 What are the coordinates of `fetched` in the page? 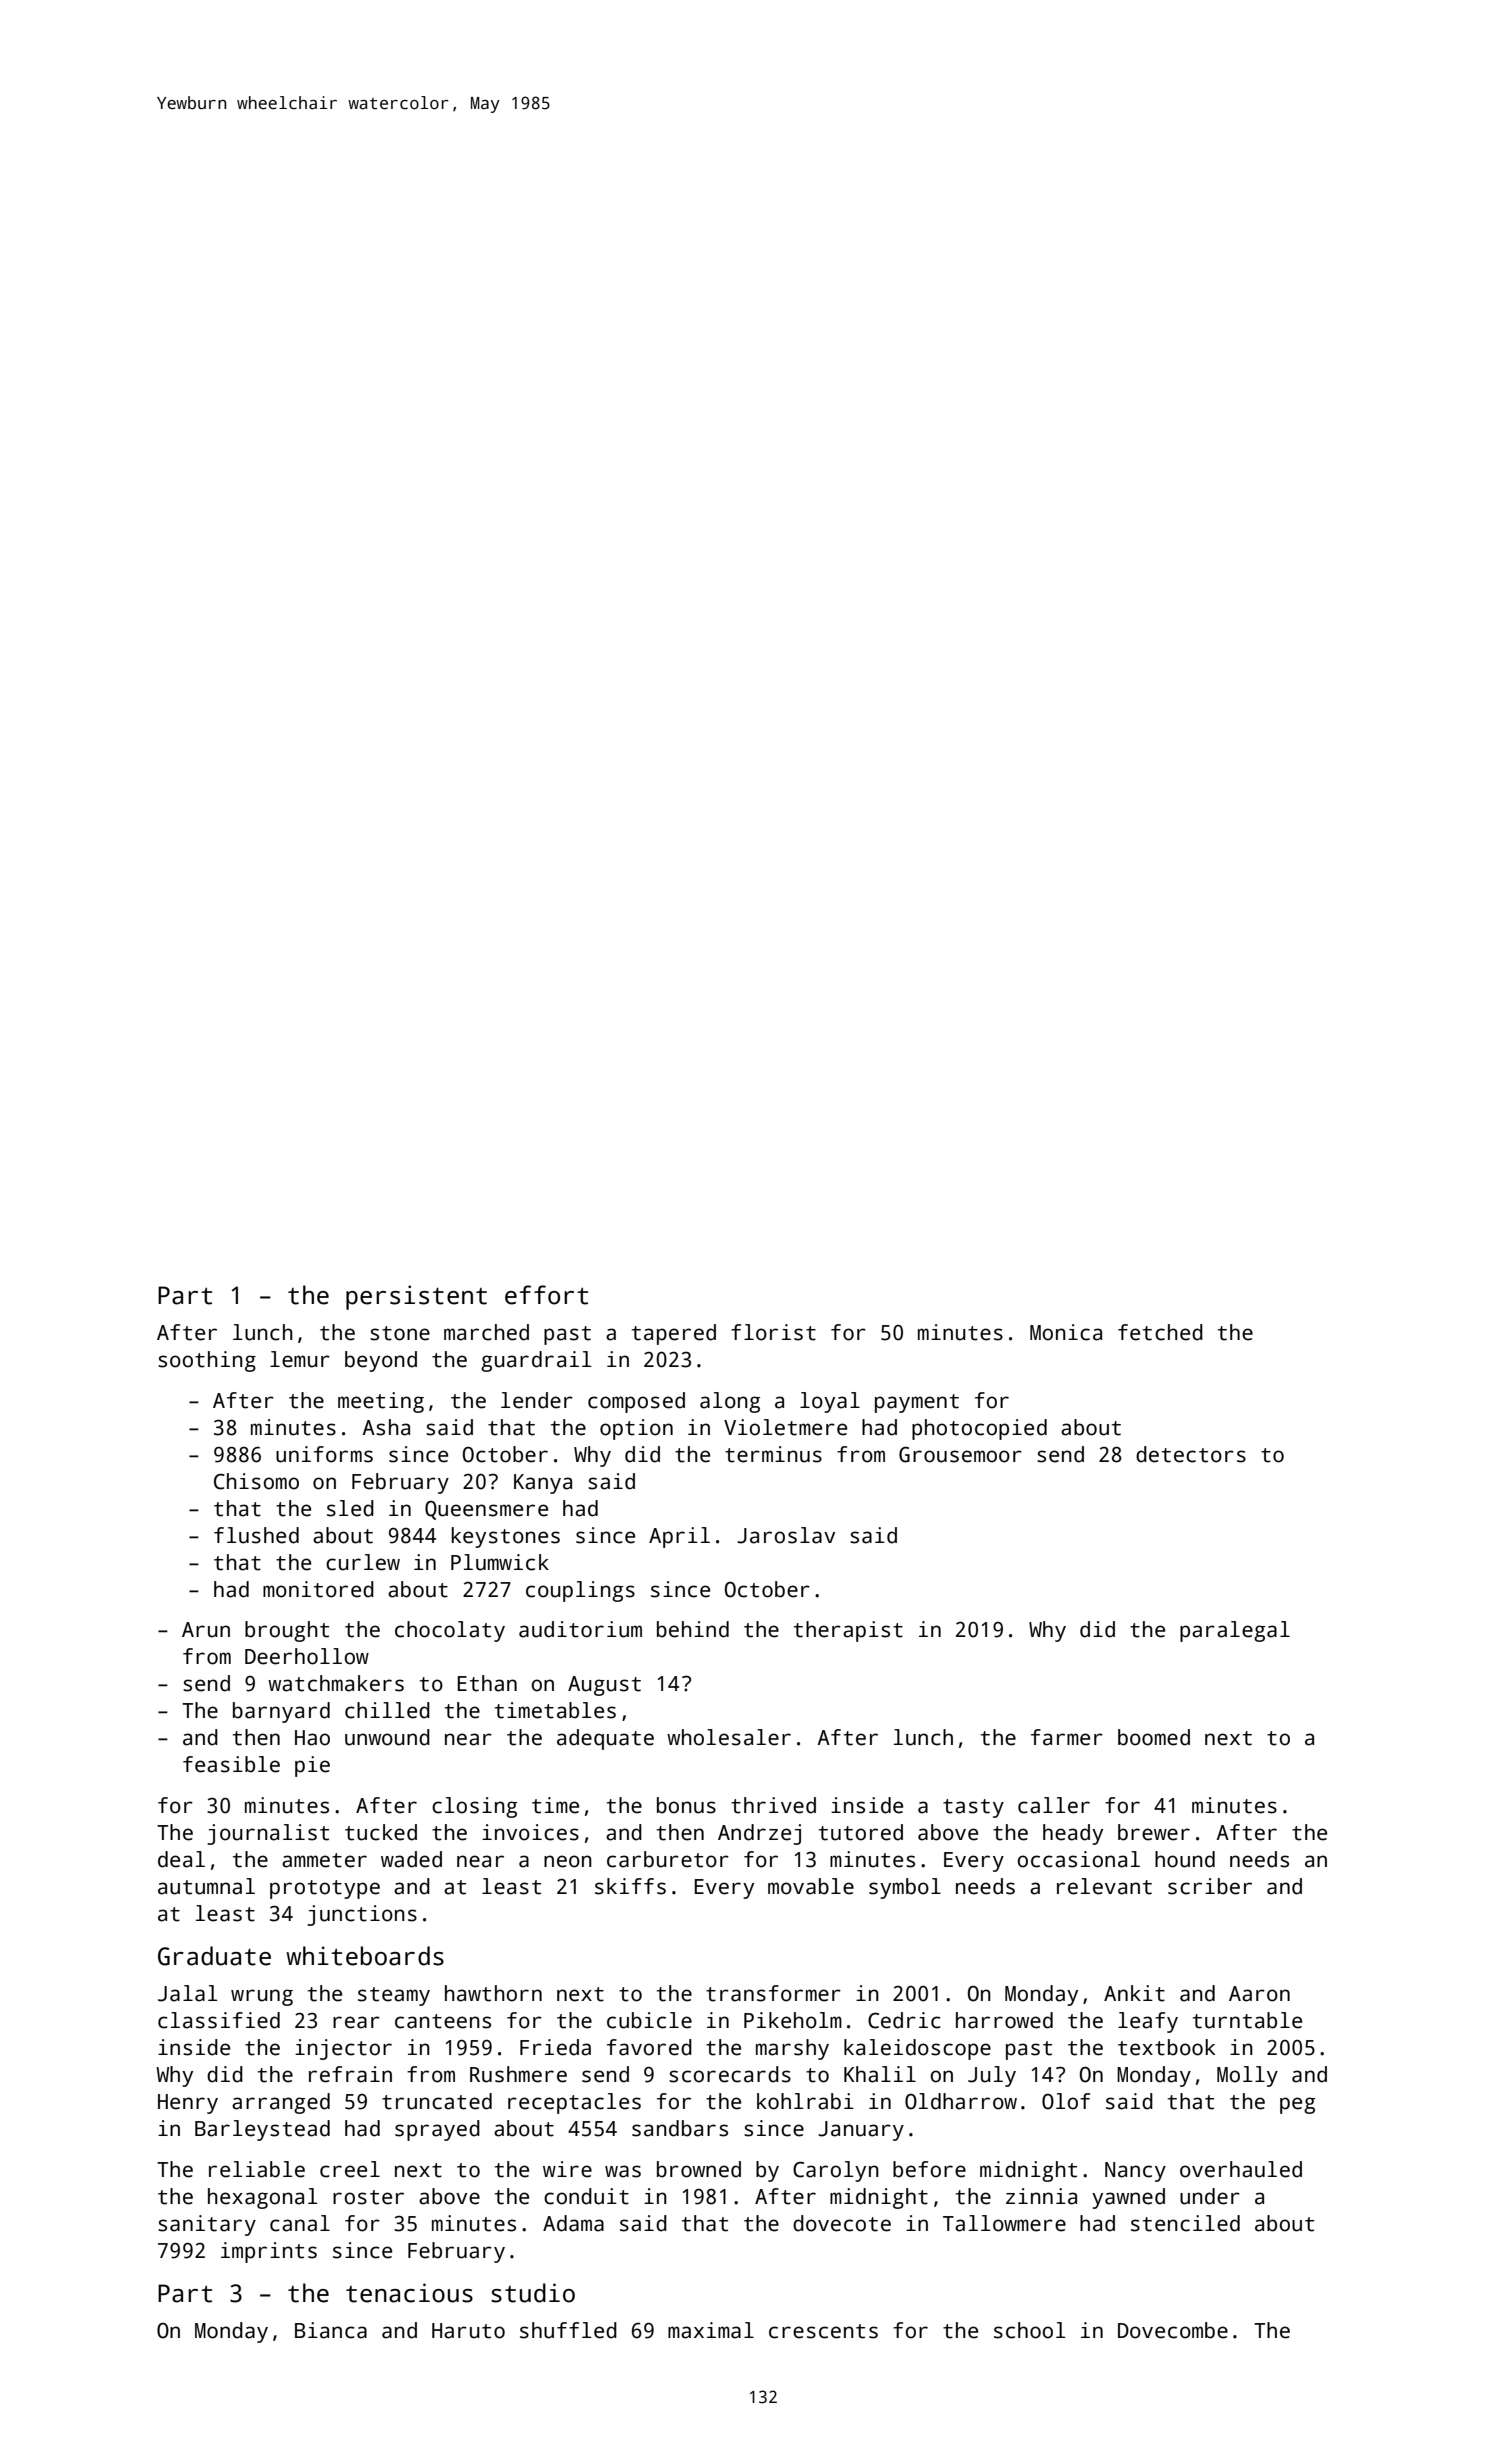 It's located at (1160, 1332).
